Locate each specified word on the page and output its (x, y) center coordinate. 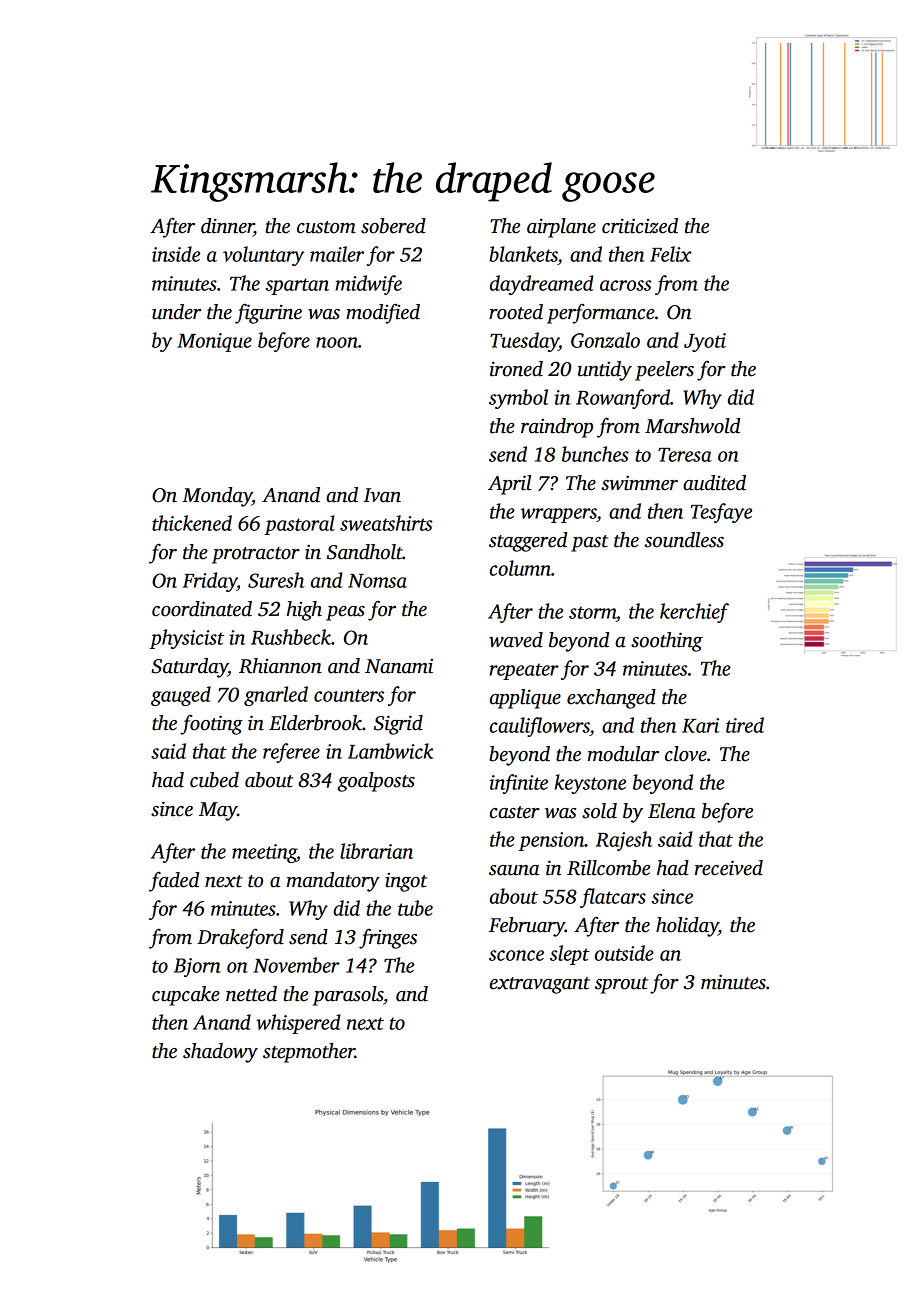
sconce (516, 955)
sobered (393, 226)
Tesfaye (721, 513)
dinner (227, 227)
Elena (672, 811)
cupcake (185, 996)
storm (592, 612)
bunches (595, 454)
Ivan (382, 495)
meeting (264, 853)
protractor (256, 555)
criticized (640, 226)
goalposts (376, 782)
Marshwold (692, 426)
